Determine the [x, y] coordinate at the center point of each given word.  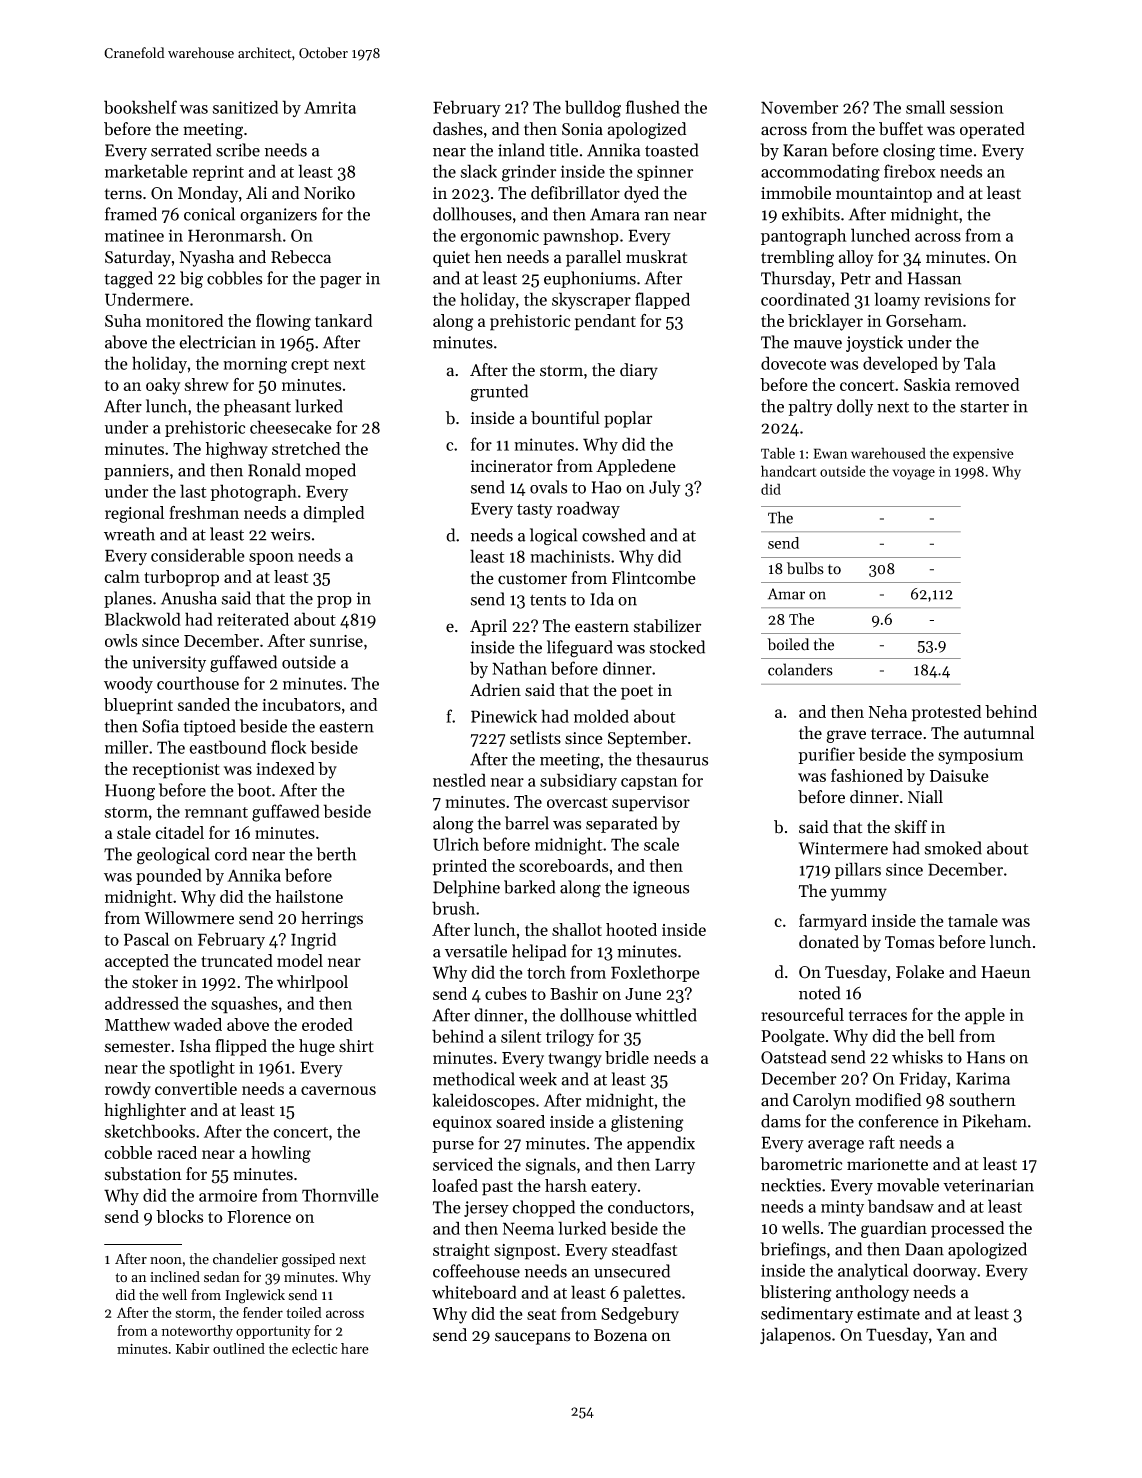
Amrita [330, 107]
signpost [525, 1252]
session [977, 107]
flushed [653, 107]
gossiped [308, 1260]
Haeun [1006, 972]
